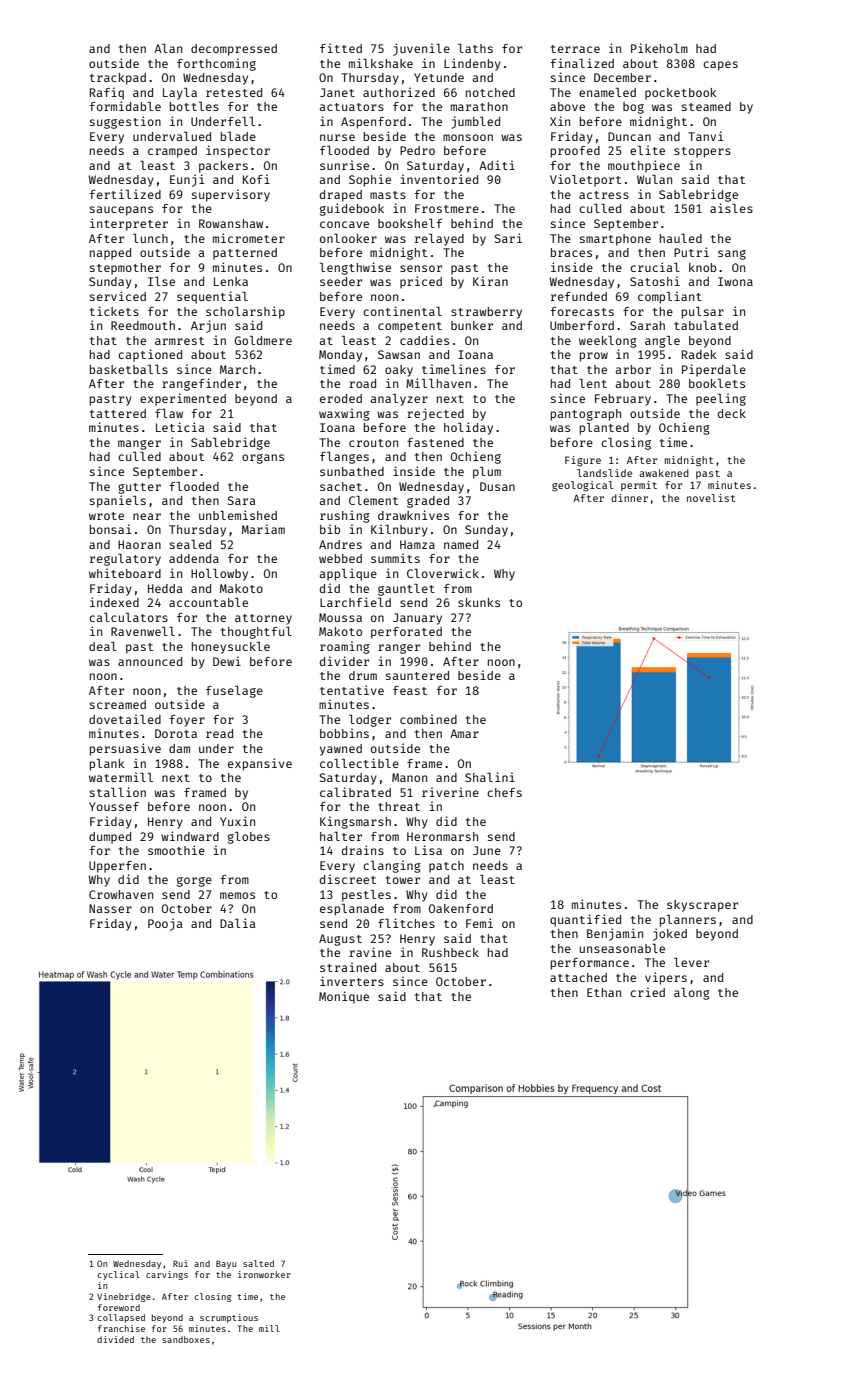  What do you see at coordinates (118, 79) in the screenshot?
I see `trackpad` at bounding box center [118, 79].
